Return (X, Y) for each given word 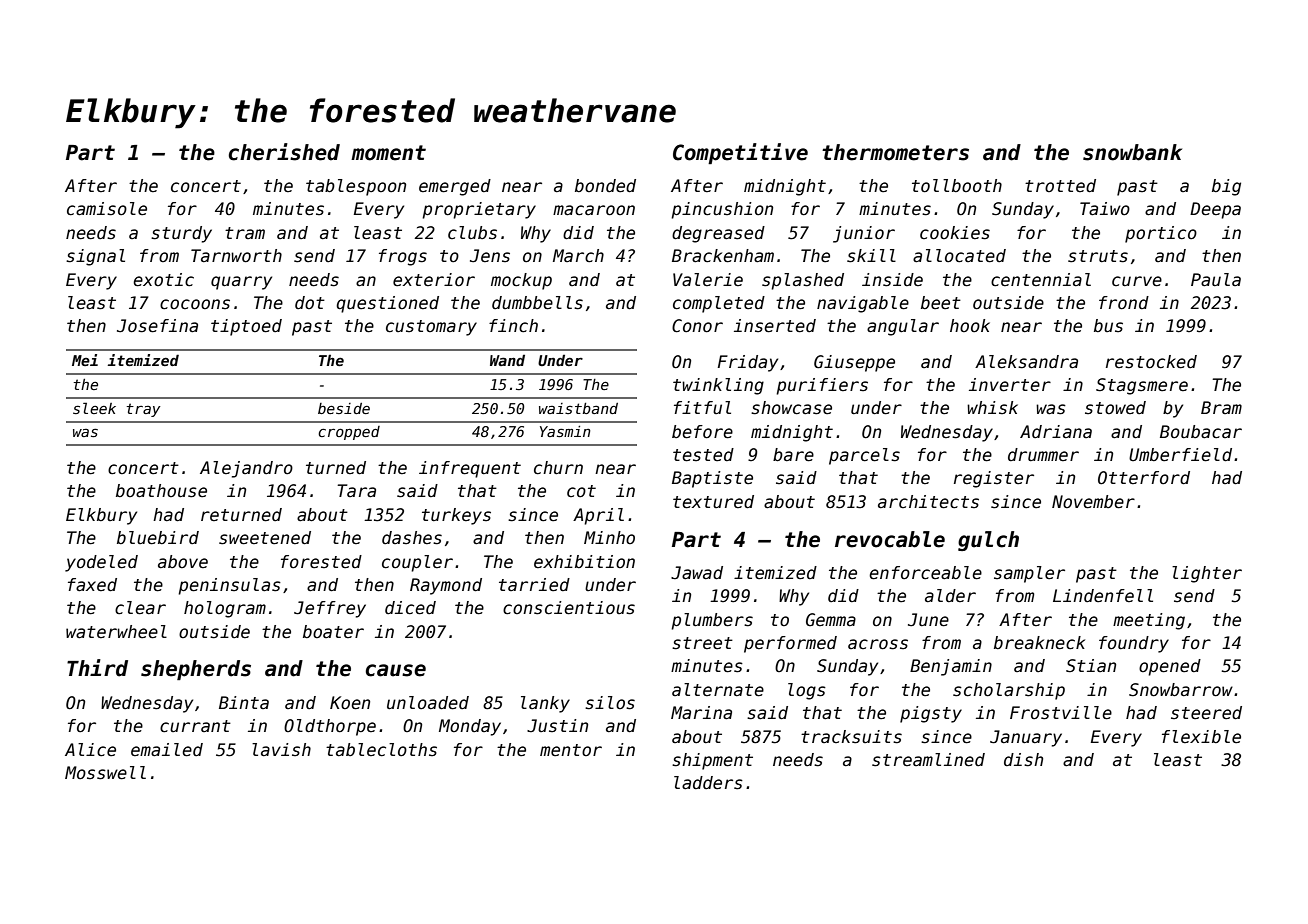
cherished (284, 152)
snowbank (1132, 152)
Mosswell (105, 773)
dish (1023, 760)
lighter (1207, 574)
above (183, 562)
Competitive (740, 153)
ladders (708, 783)
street (702, 643)
